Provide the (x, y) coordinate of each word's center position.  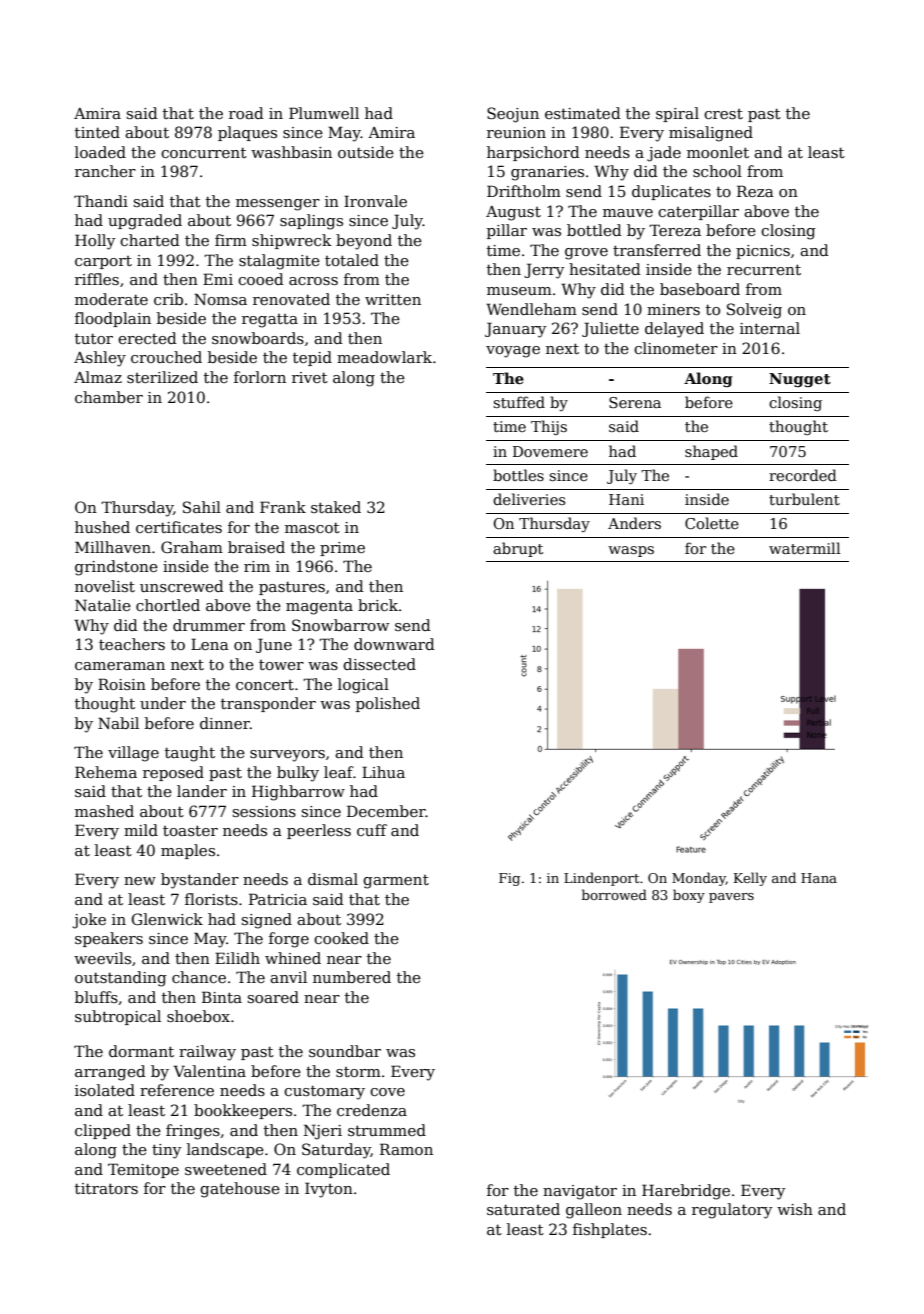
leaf (339, 772)
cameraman (120, 666)
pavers (731, 898)
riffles (97, 279)
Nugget (800, 380)
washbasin (291, 152)
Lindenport (601, 879)
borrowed (614, 894)
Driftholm (524, 191)
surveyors (287, 756)
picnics (763, 252)
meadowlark (384, 357)
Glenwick (167, 919)
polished (388, 704)
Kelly (750, 879)
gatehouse (240, 1190)
